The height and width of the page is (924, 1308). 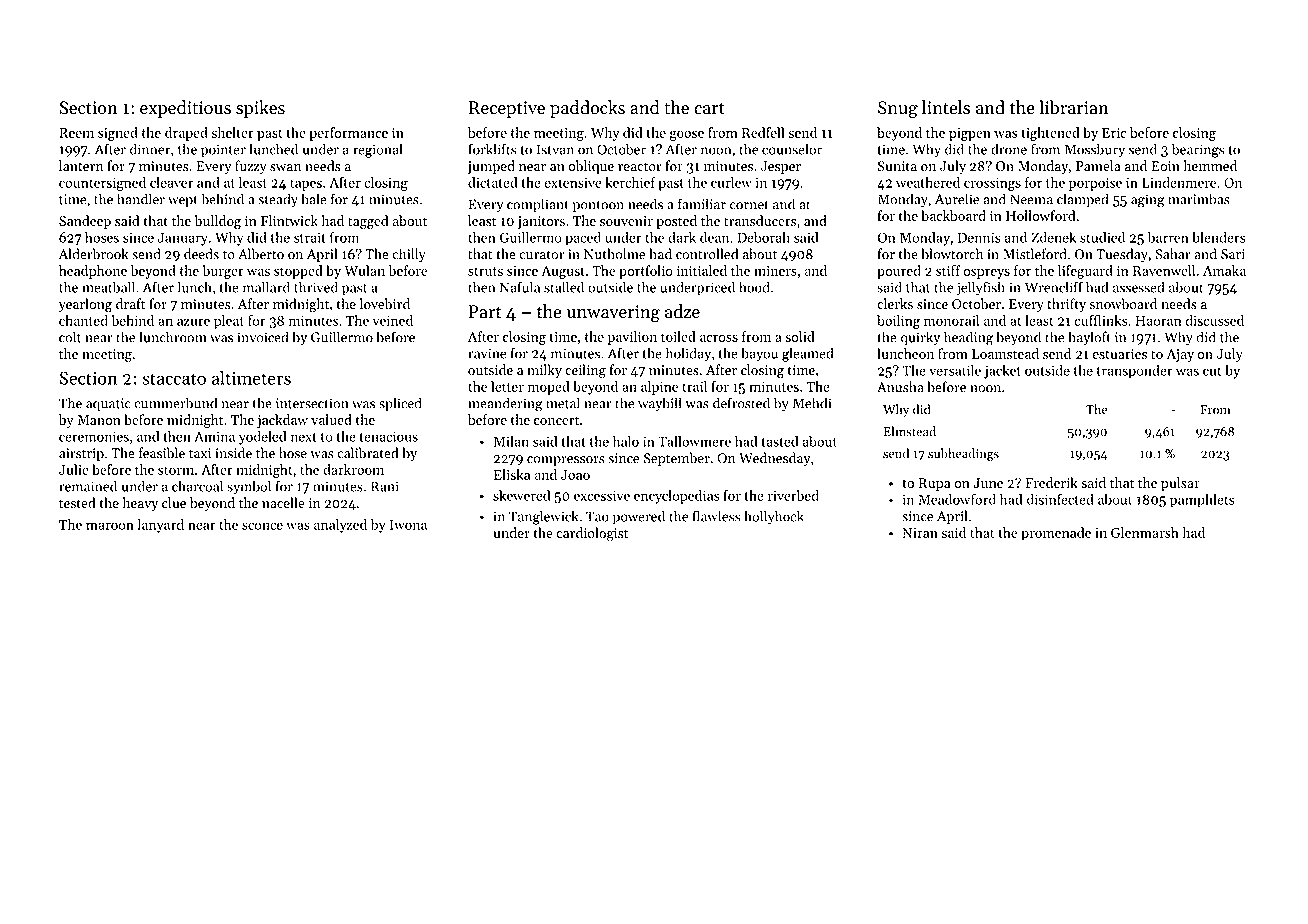 What do you see at coordinates (1100, 320) in the page?
I see `cufflinks` at bounding box center [1100, 320].
